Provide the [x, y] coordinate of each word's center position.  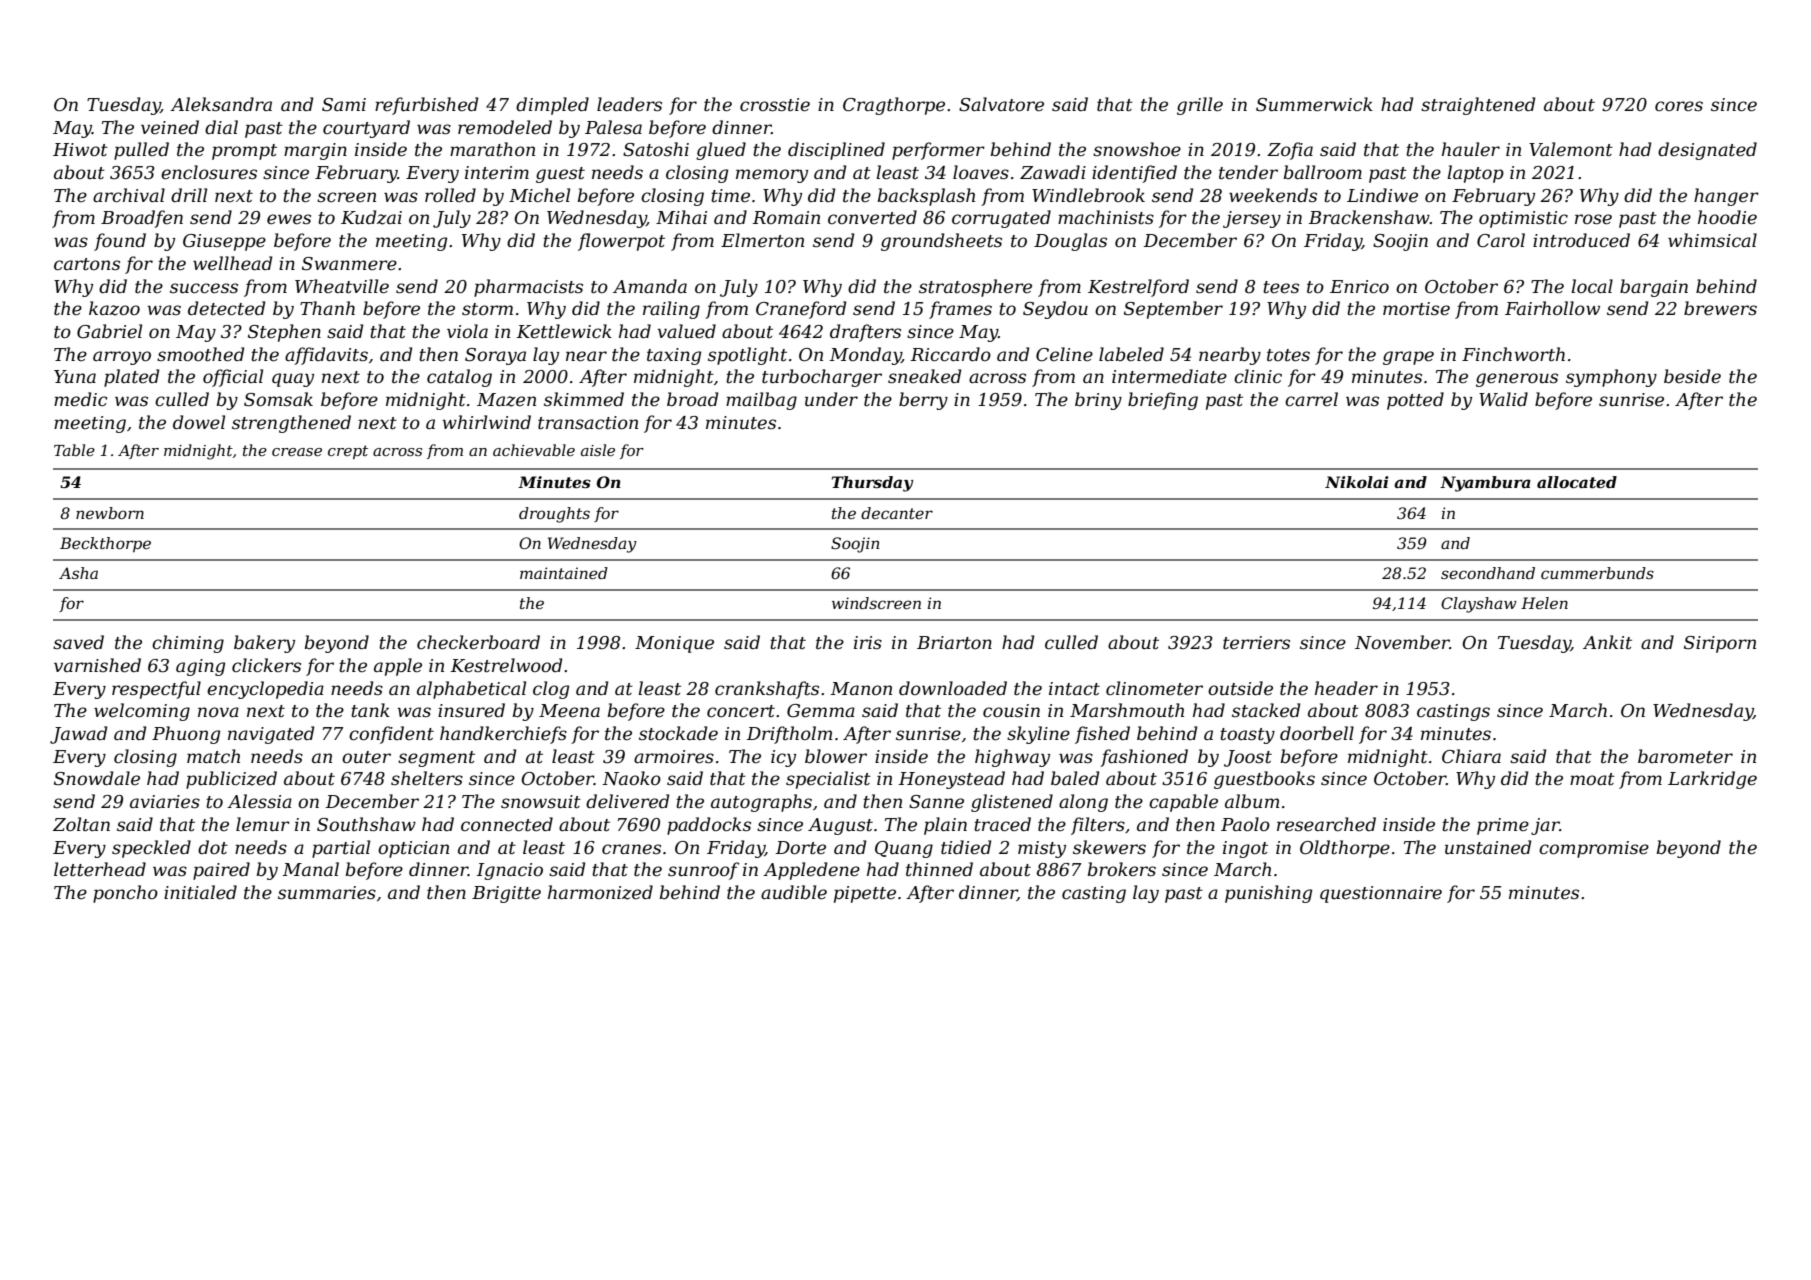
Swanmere [349, 264]
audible [794, 892]
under [831, 399]
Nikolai [1357, 482]
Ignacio [509, 871]
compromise [1594, 849]
